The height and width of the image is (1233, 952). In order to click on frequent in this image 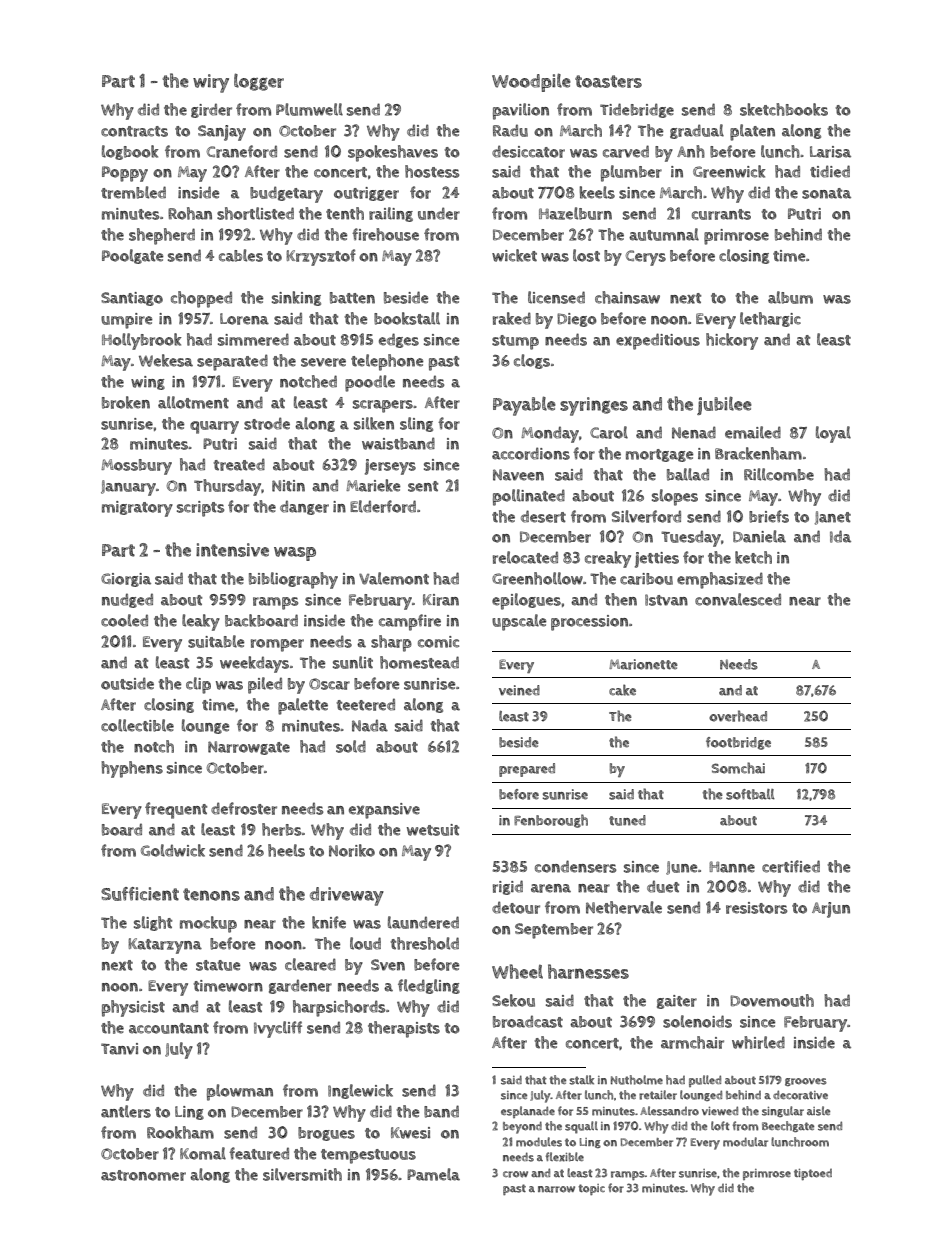, I will do `click(176, 810)`.
